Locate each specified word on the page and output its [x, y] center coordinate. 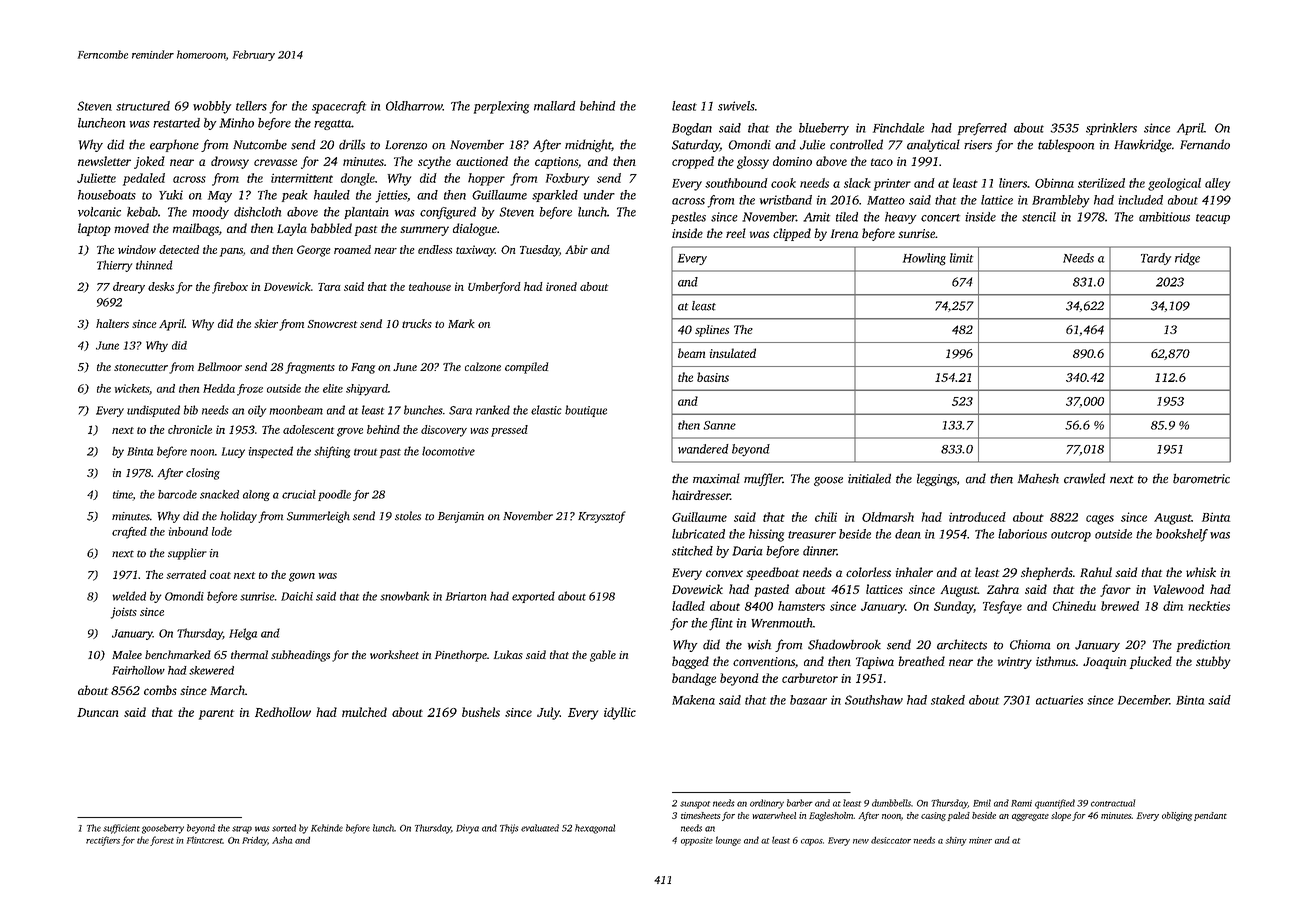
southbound [736, 183]
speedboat [772, 573]
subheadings [300, 656]
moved [131, 228]
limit [961, 258]
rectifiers [103, 841]
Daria [747, 551]
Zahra [1003, 589]
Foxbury [567, 179]
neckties [1209, 606]
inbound [188, 531]
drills [352, 144]
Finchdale [898, 128]
